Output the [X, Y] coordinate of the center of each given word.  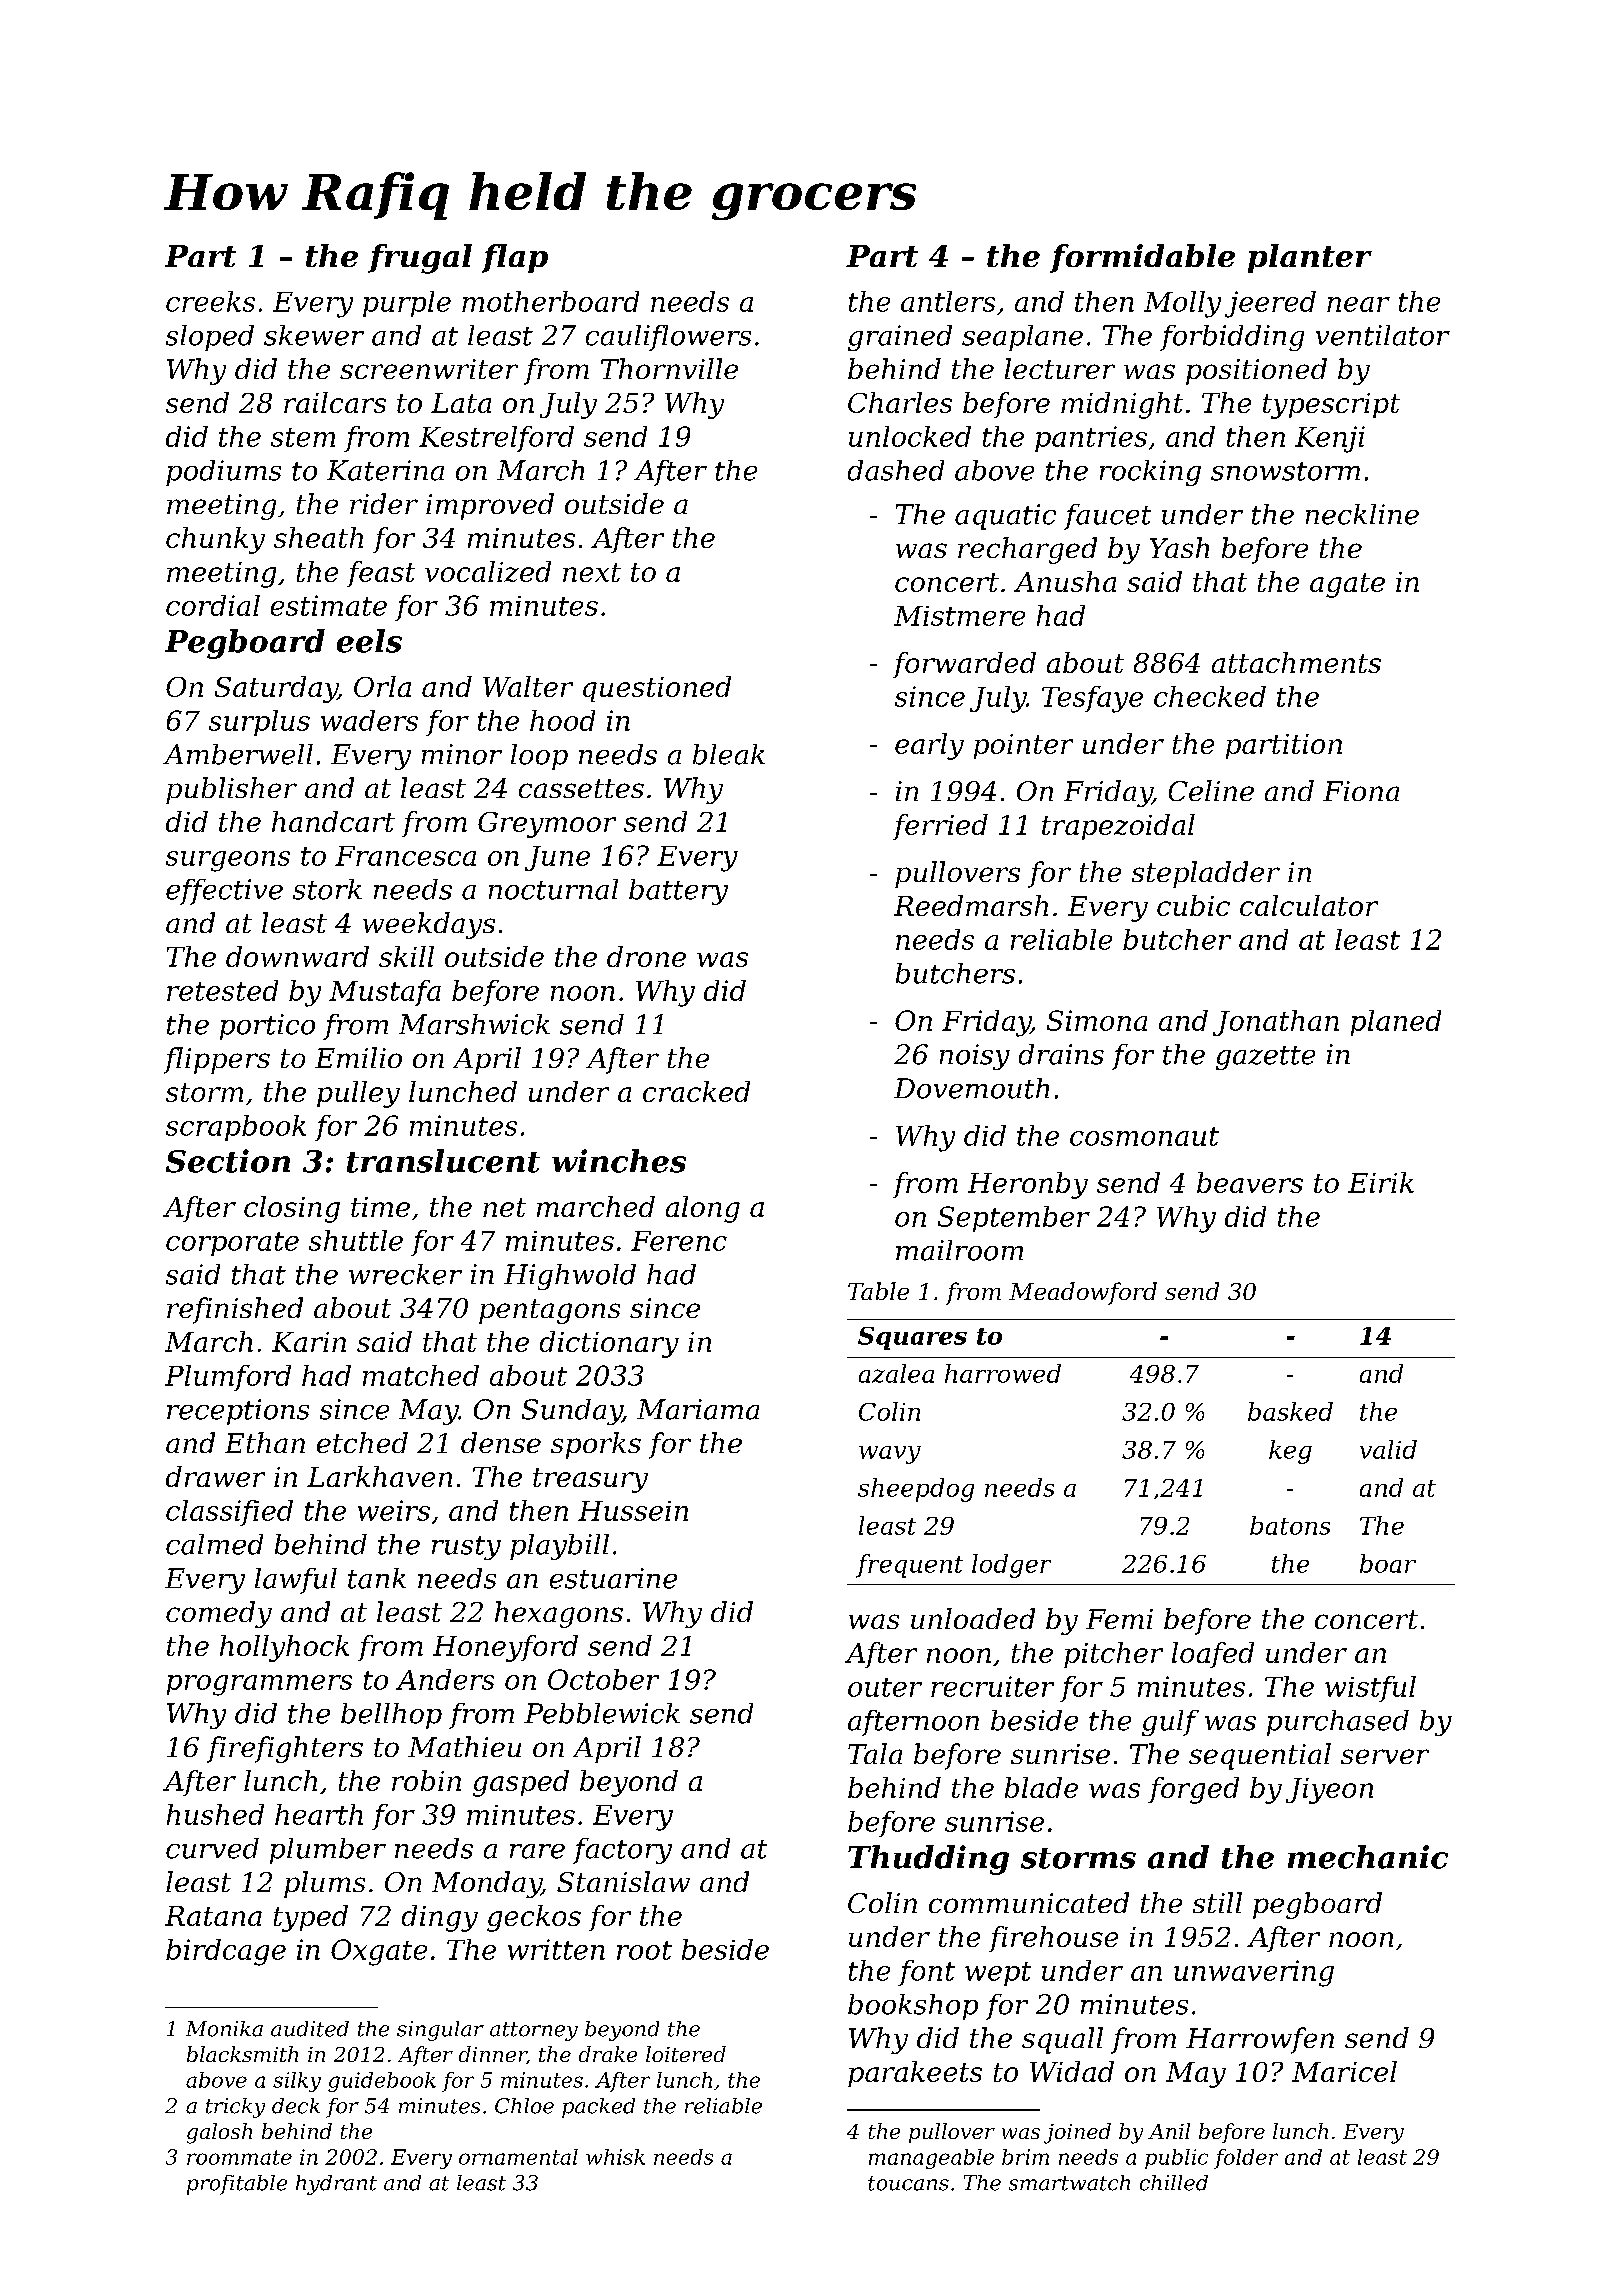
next [592, 572]
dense [501, 1442]
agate [1347, 585]
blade [1041, 1787]
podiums [223, 473]
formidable [1142, 258]
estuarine [613, 1578]
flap [515, 258]
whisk [615, 2157]
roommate [239, 2157]
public [1176, 2159]
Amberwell [238, 754]
